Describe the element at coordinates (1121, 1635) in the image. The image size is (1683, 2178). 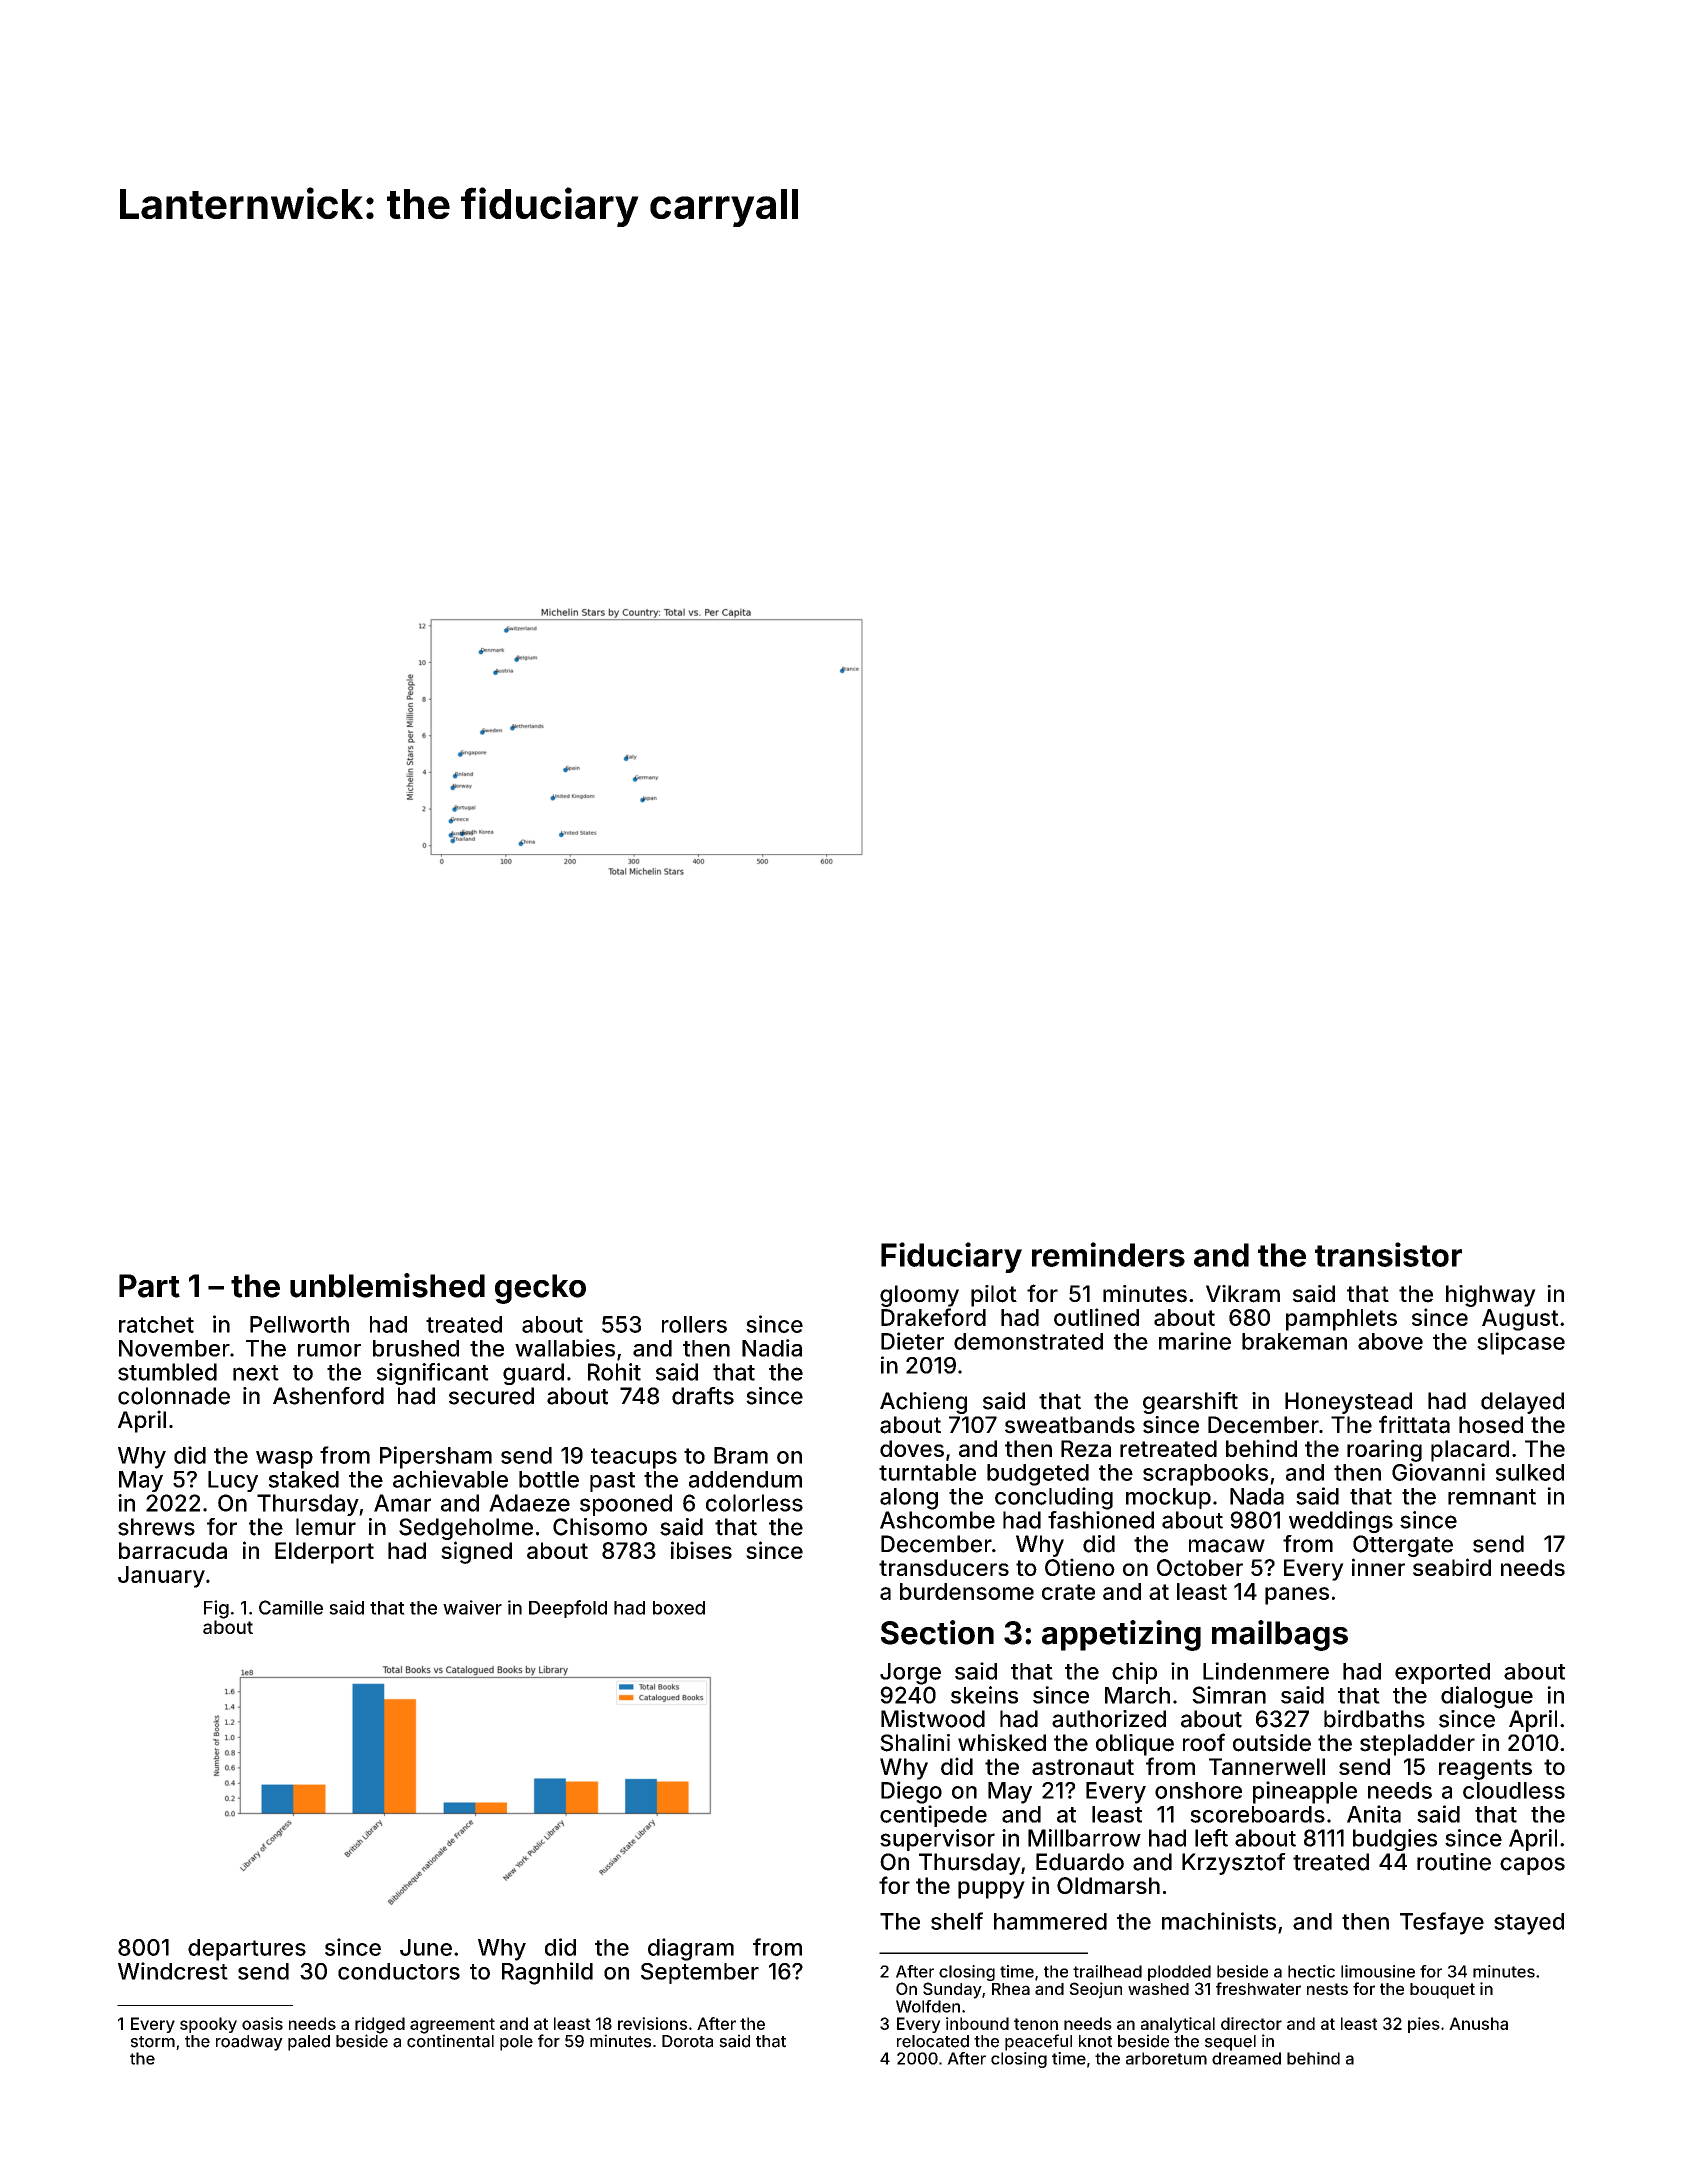
I see `appetizing` at that location.
